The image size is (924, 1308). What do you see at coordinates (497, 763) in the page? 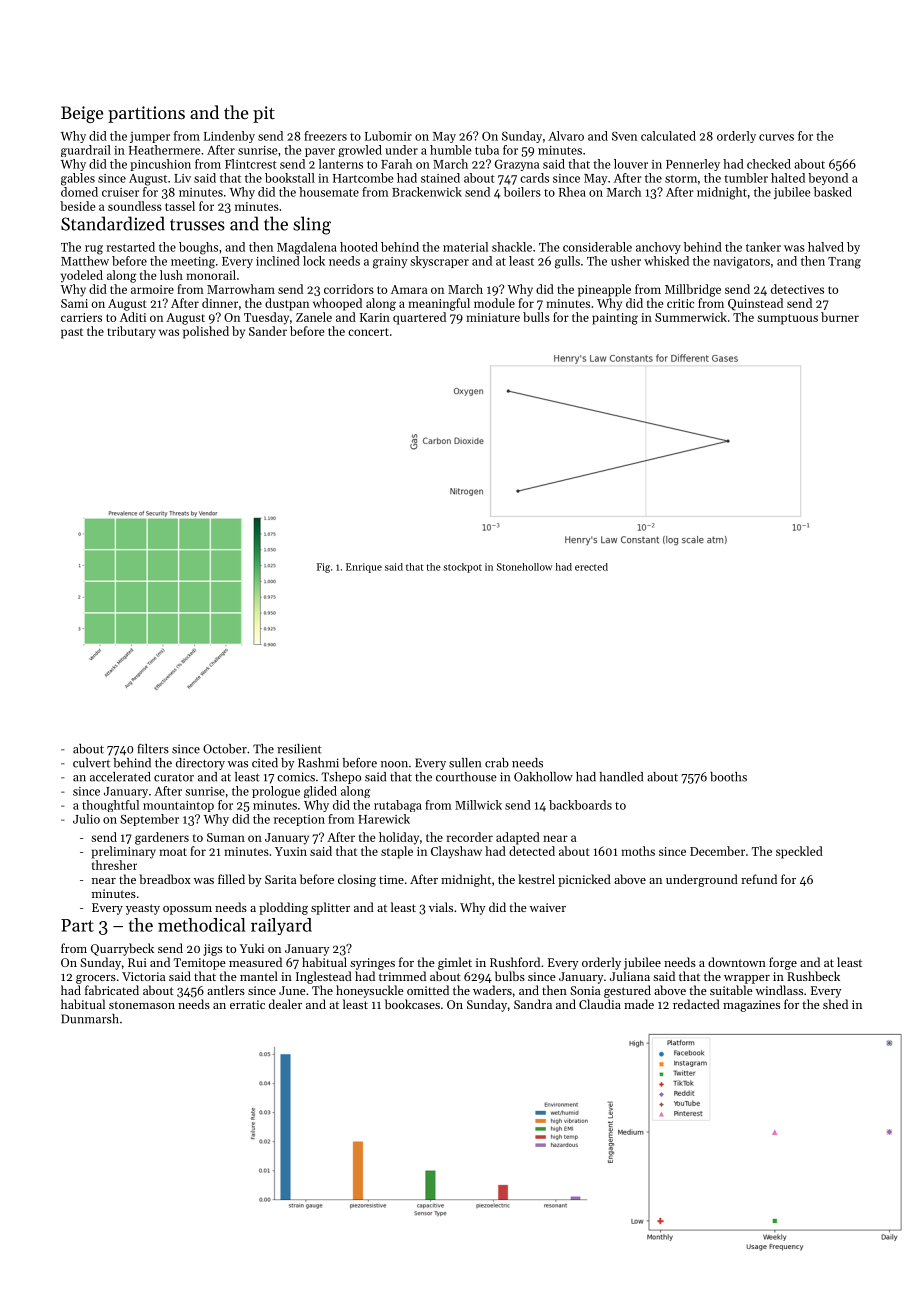
I see `crab` at bounding box center [497, 763].
